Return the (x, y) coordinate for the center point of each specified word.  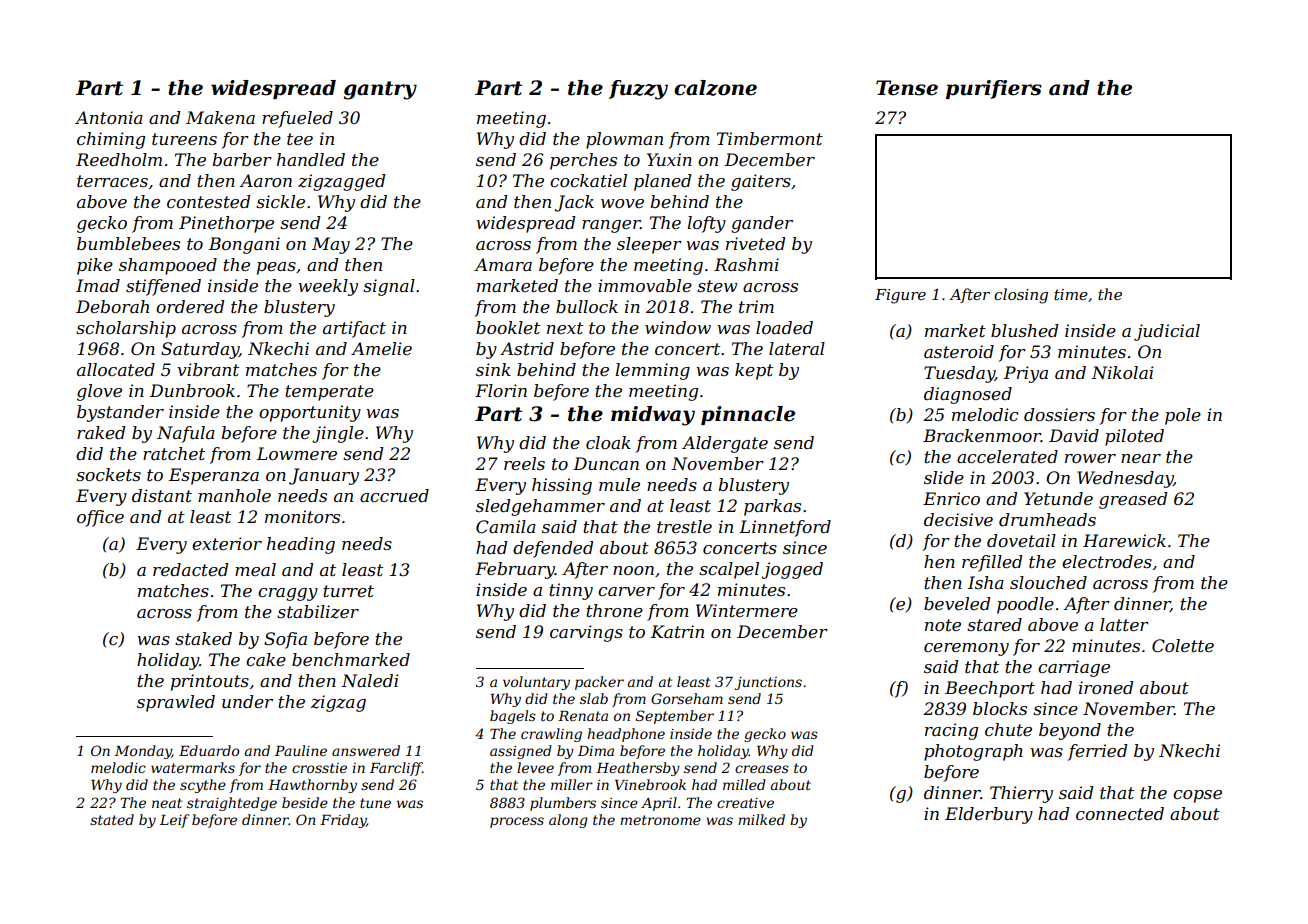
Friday (343, 821)
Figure (900, 296)
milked (761, 819)
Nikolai (1122, 372)
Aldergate (725, 444)
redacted (190, 569)
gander (762, 224)
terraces (112, 181)
